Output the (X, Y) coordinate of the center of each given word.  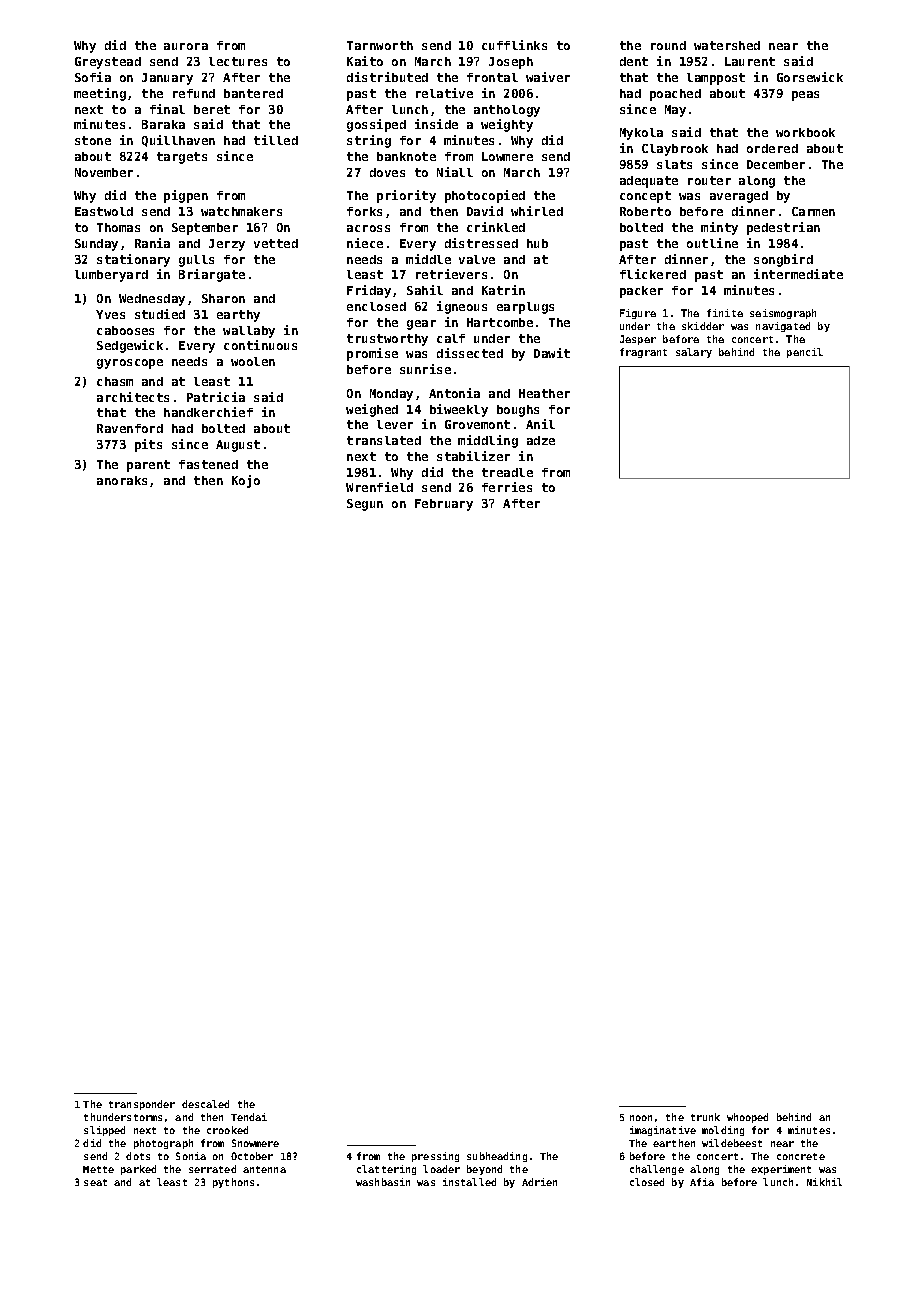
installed (469, 1182)
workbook (805, 132)
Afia (702, 1182)
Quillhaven (178, 141)
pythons (233, 1183)
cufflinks (514, 45)
